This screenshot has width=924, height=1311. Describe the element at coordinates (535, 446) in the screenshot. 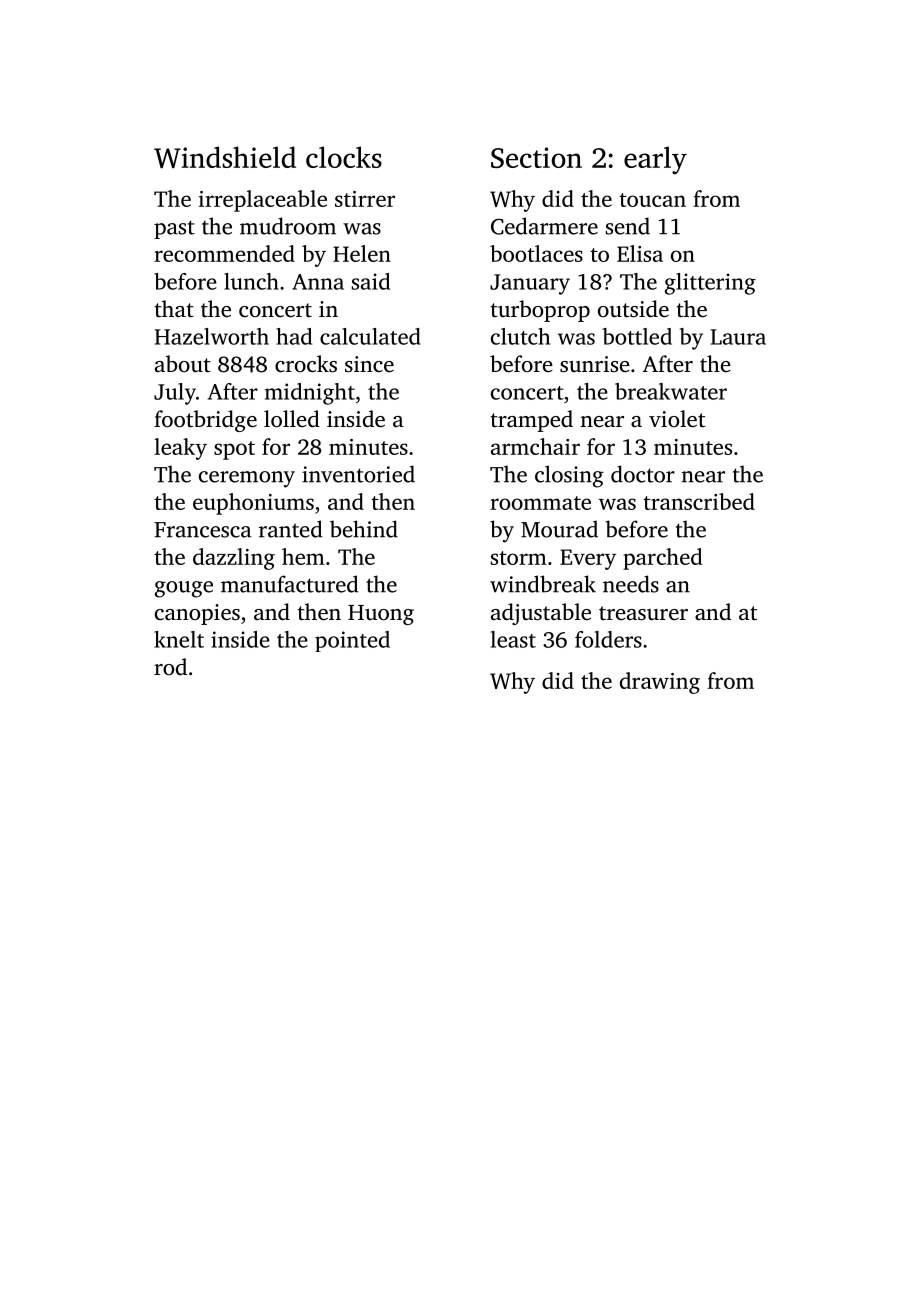

I see `armchair` at that location.
